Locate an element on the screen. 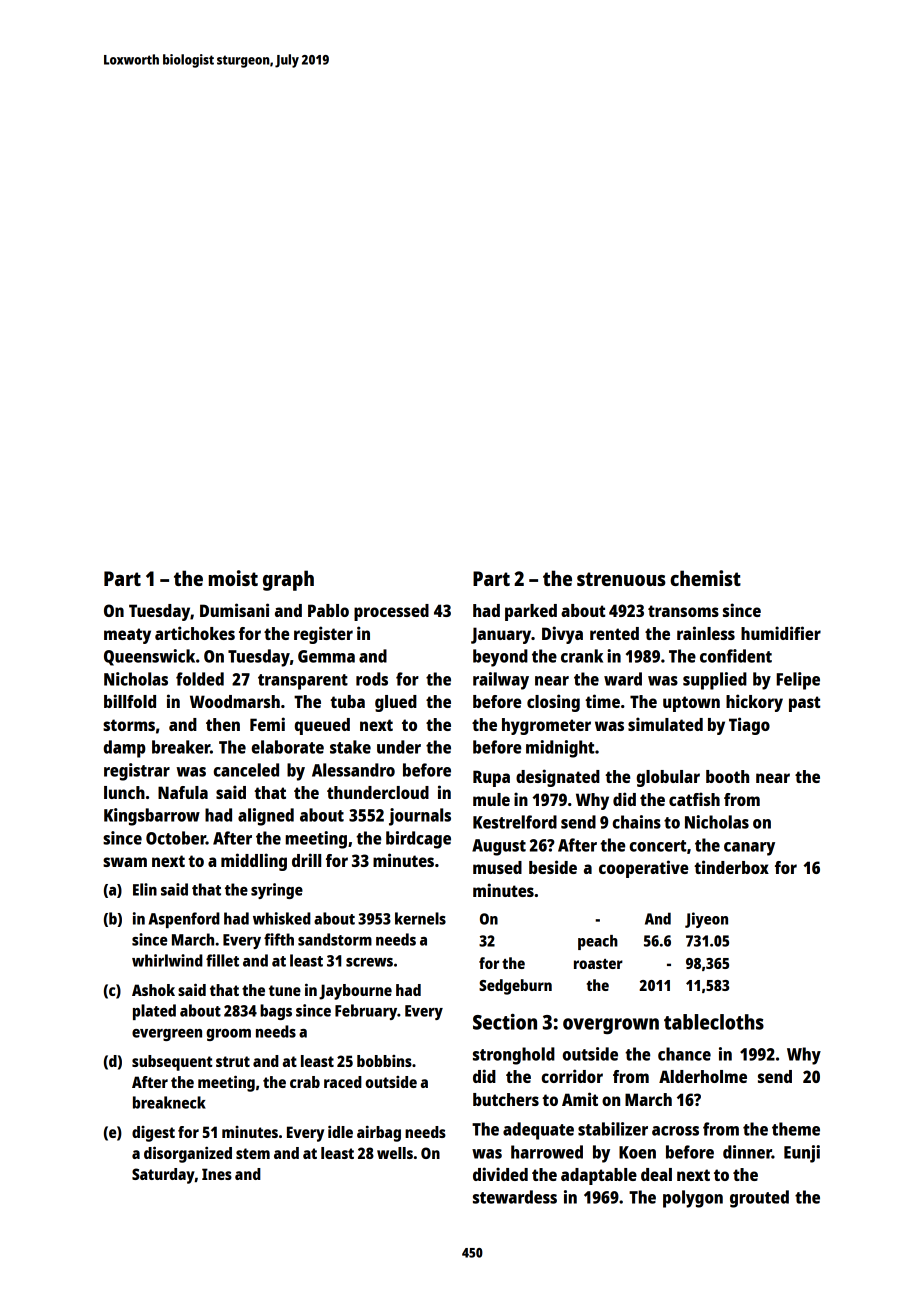  Ashok is located at coordinates (153, 990).
